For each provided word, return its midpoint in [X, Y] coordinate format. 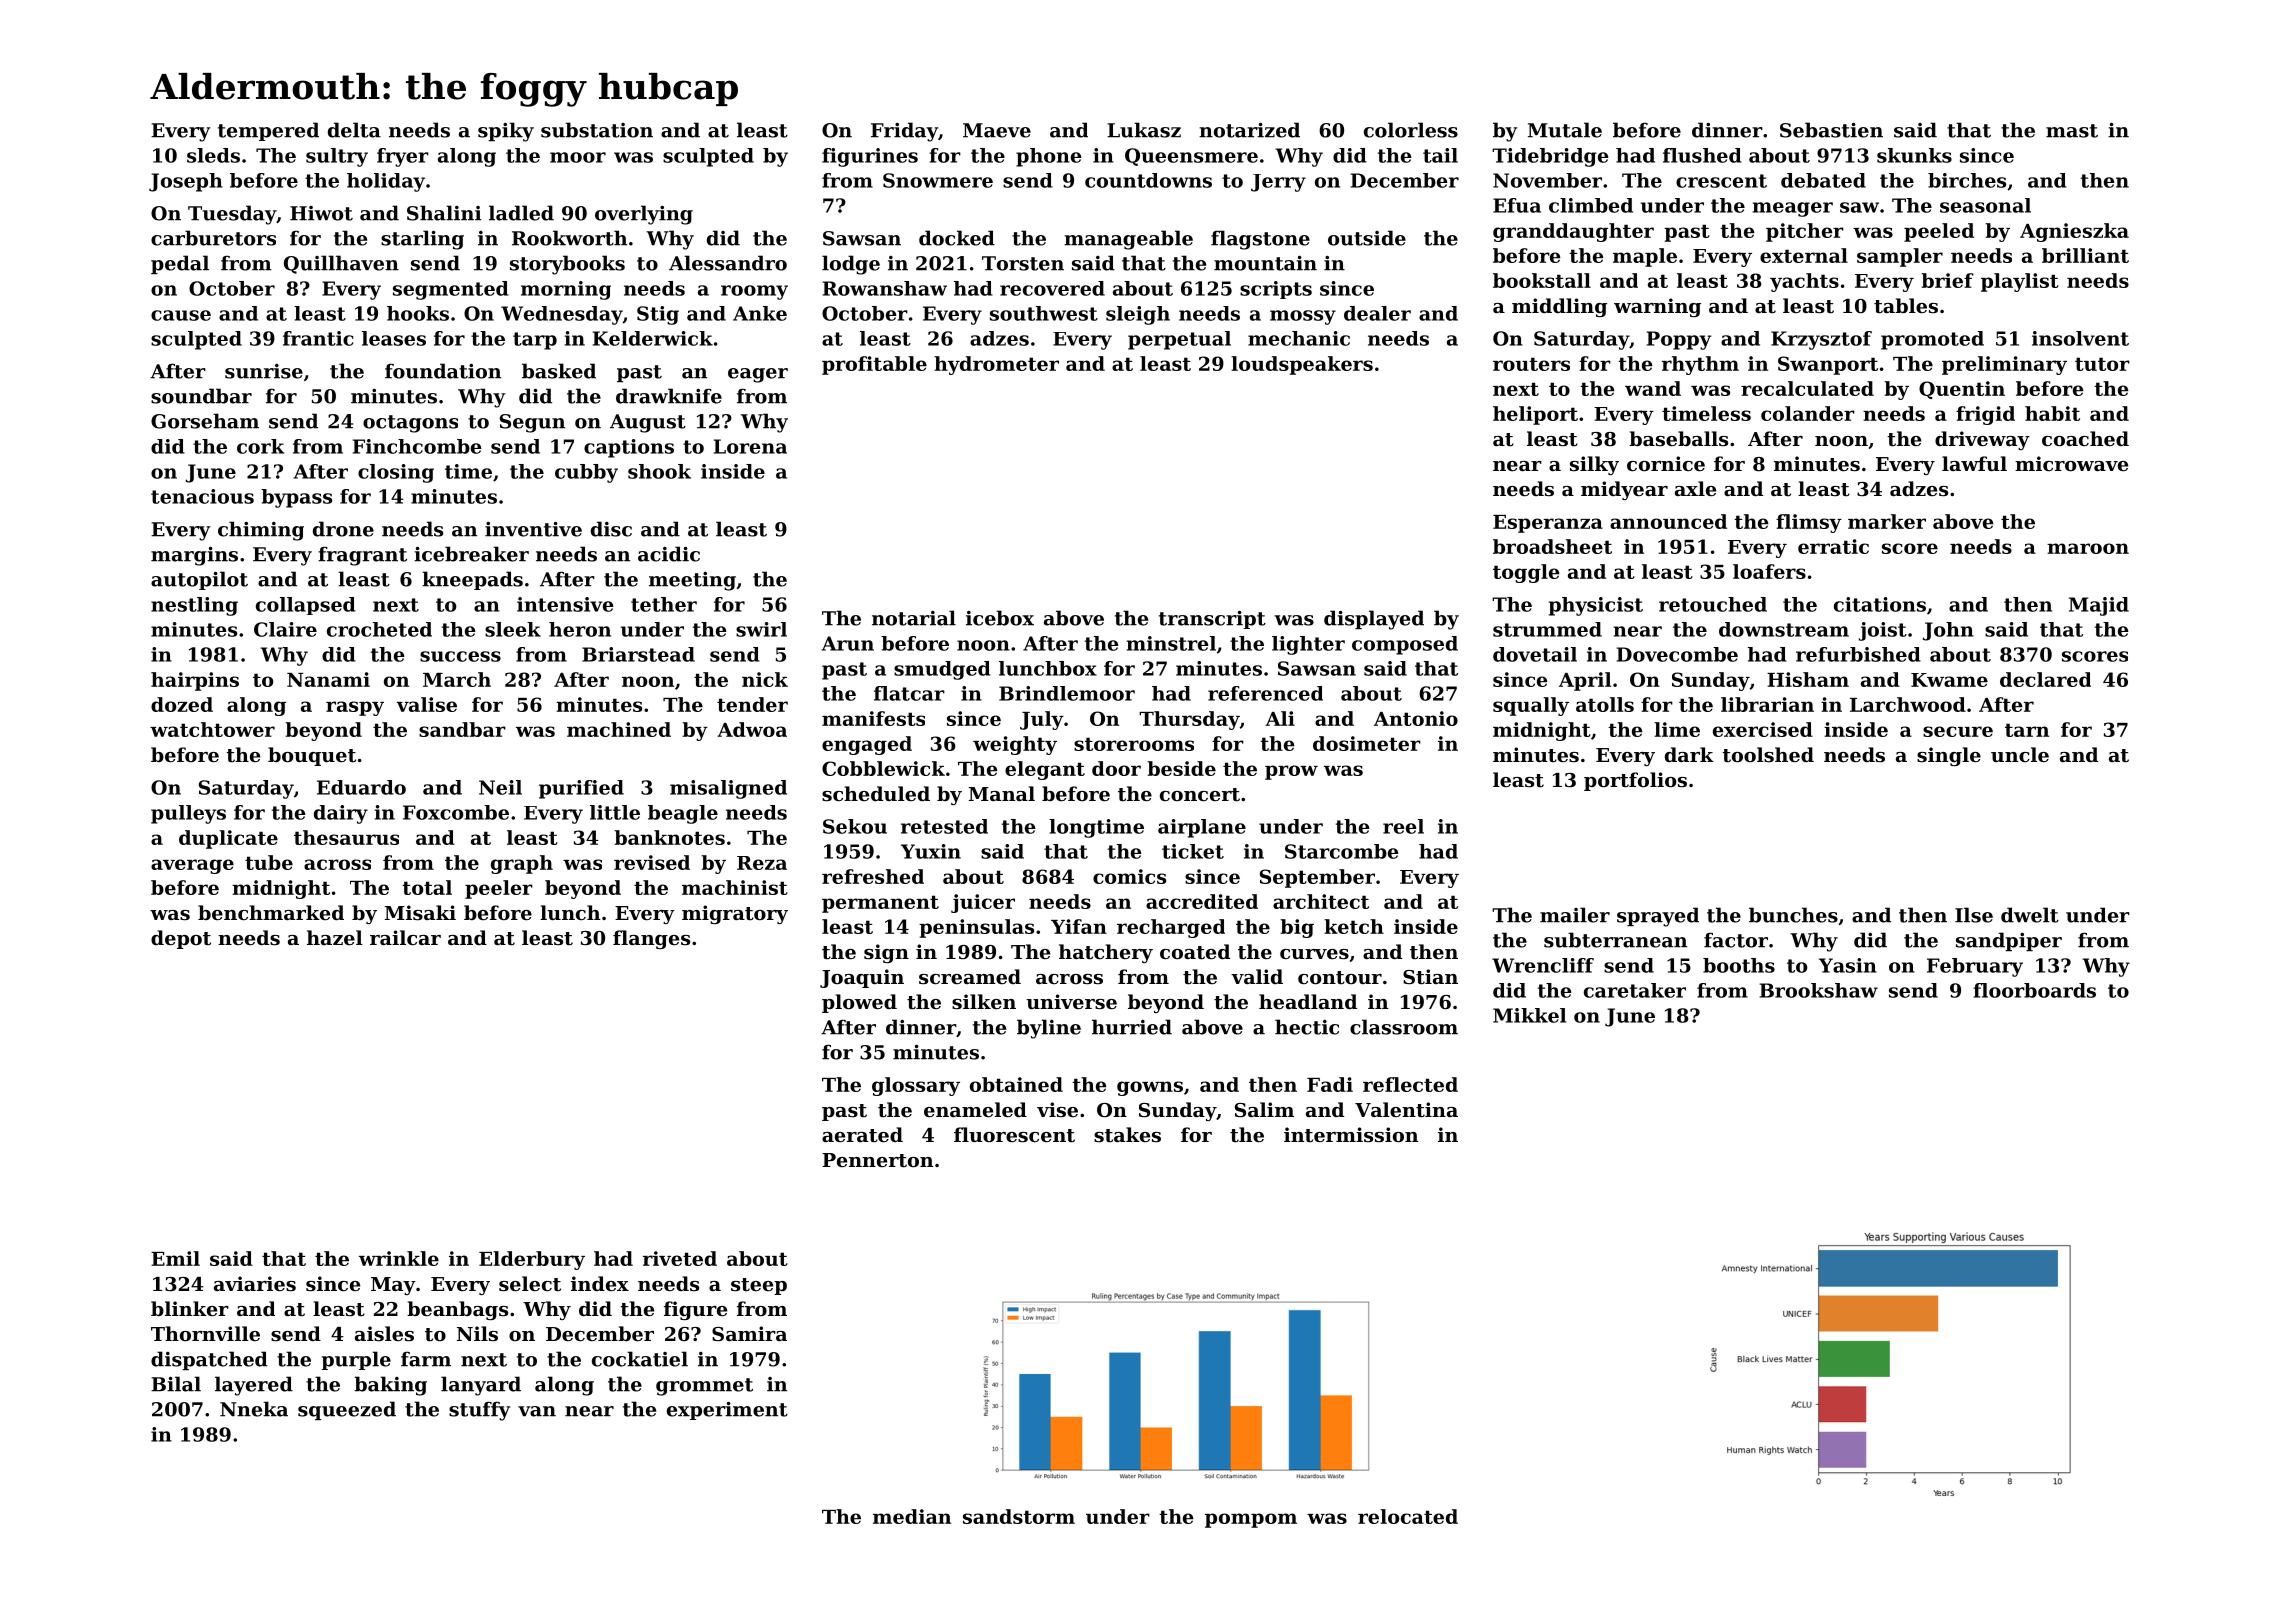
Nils [477, 1333]
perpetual [1179, 340]
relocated [1408, 1516]
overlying [644, 215]
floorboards [2034, 990]
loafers [1769, 571]
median [912, 1516]
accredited [1202, 901]
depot [181, 939]
